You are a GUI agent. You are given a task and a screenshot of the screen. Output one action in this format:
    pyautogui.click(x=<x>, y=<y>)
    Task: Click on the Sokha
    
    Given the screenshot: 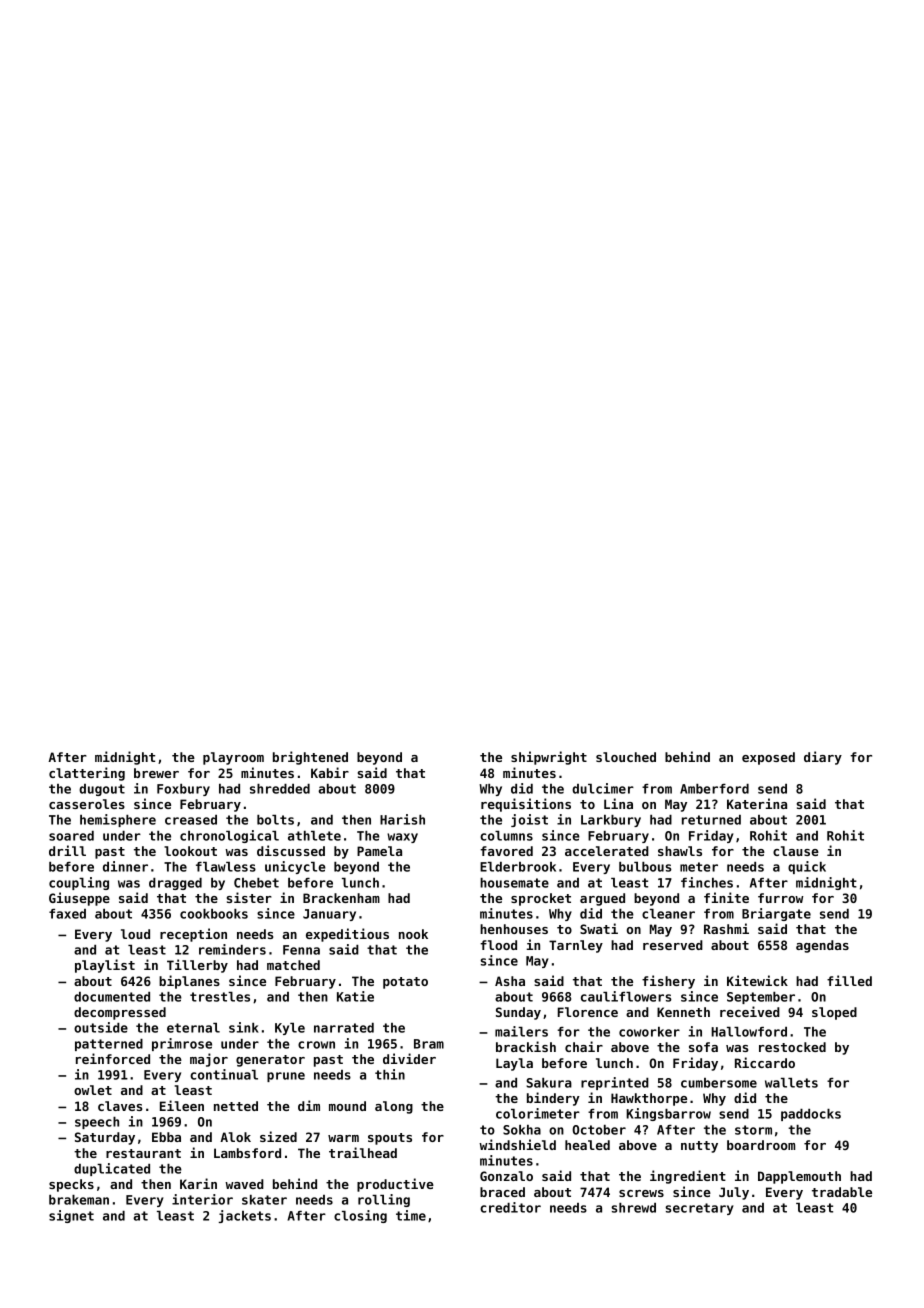 What is the action you would take?
    pyautogui.click(x=522, y=1130)
